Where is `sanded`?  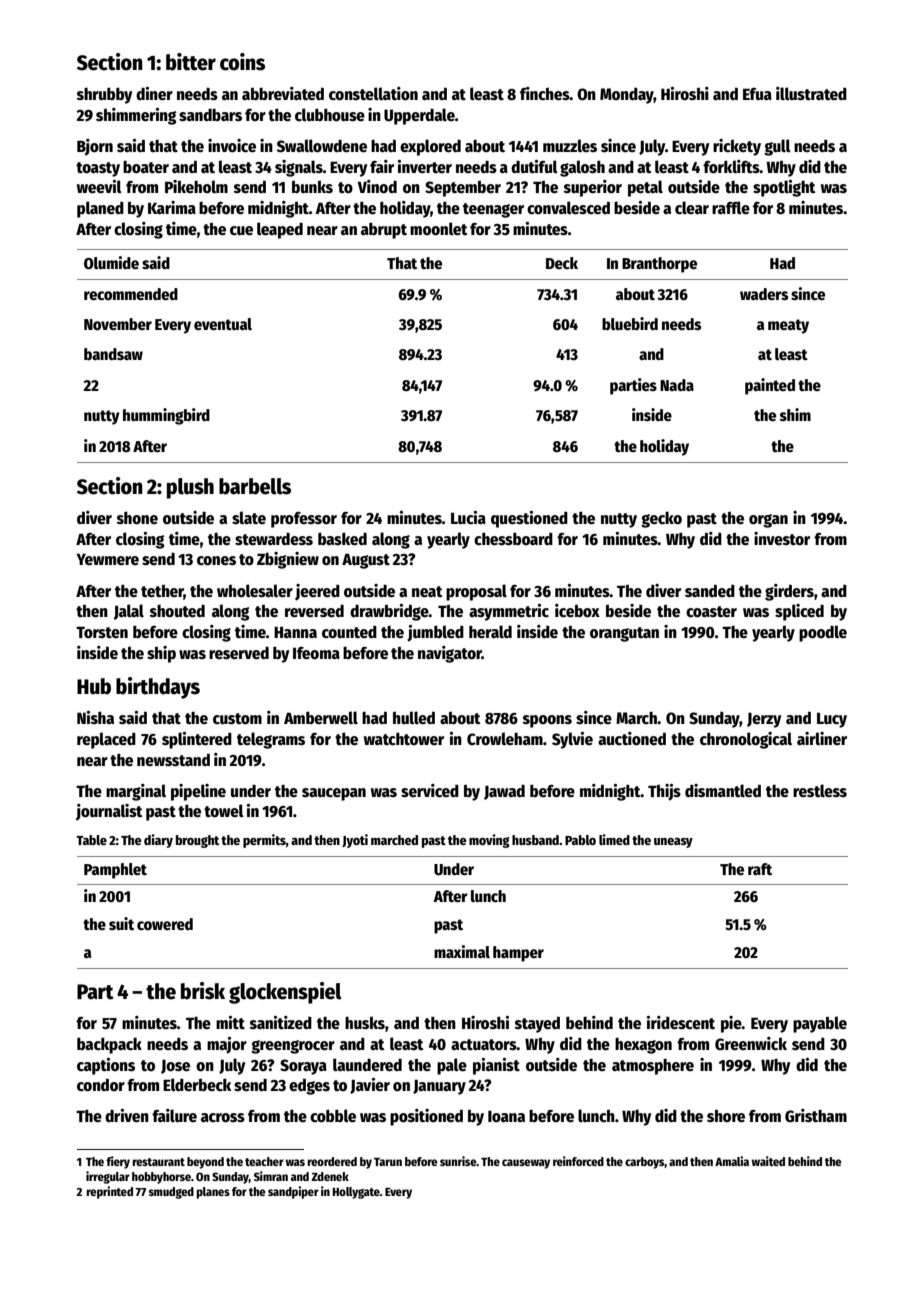
sanded is located at coordinates (710, 590).
